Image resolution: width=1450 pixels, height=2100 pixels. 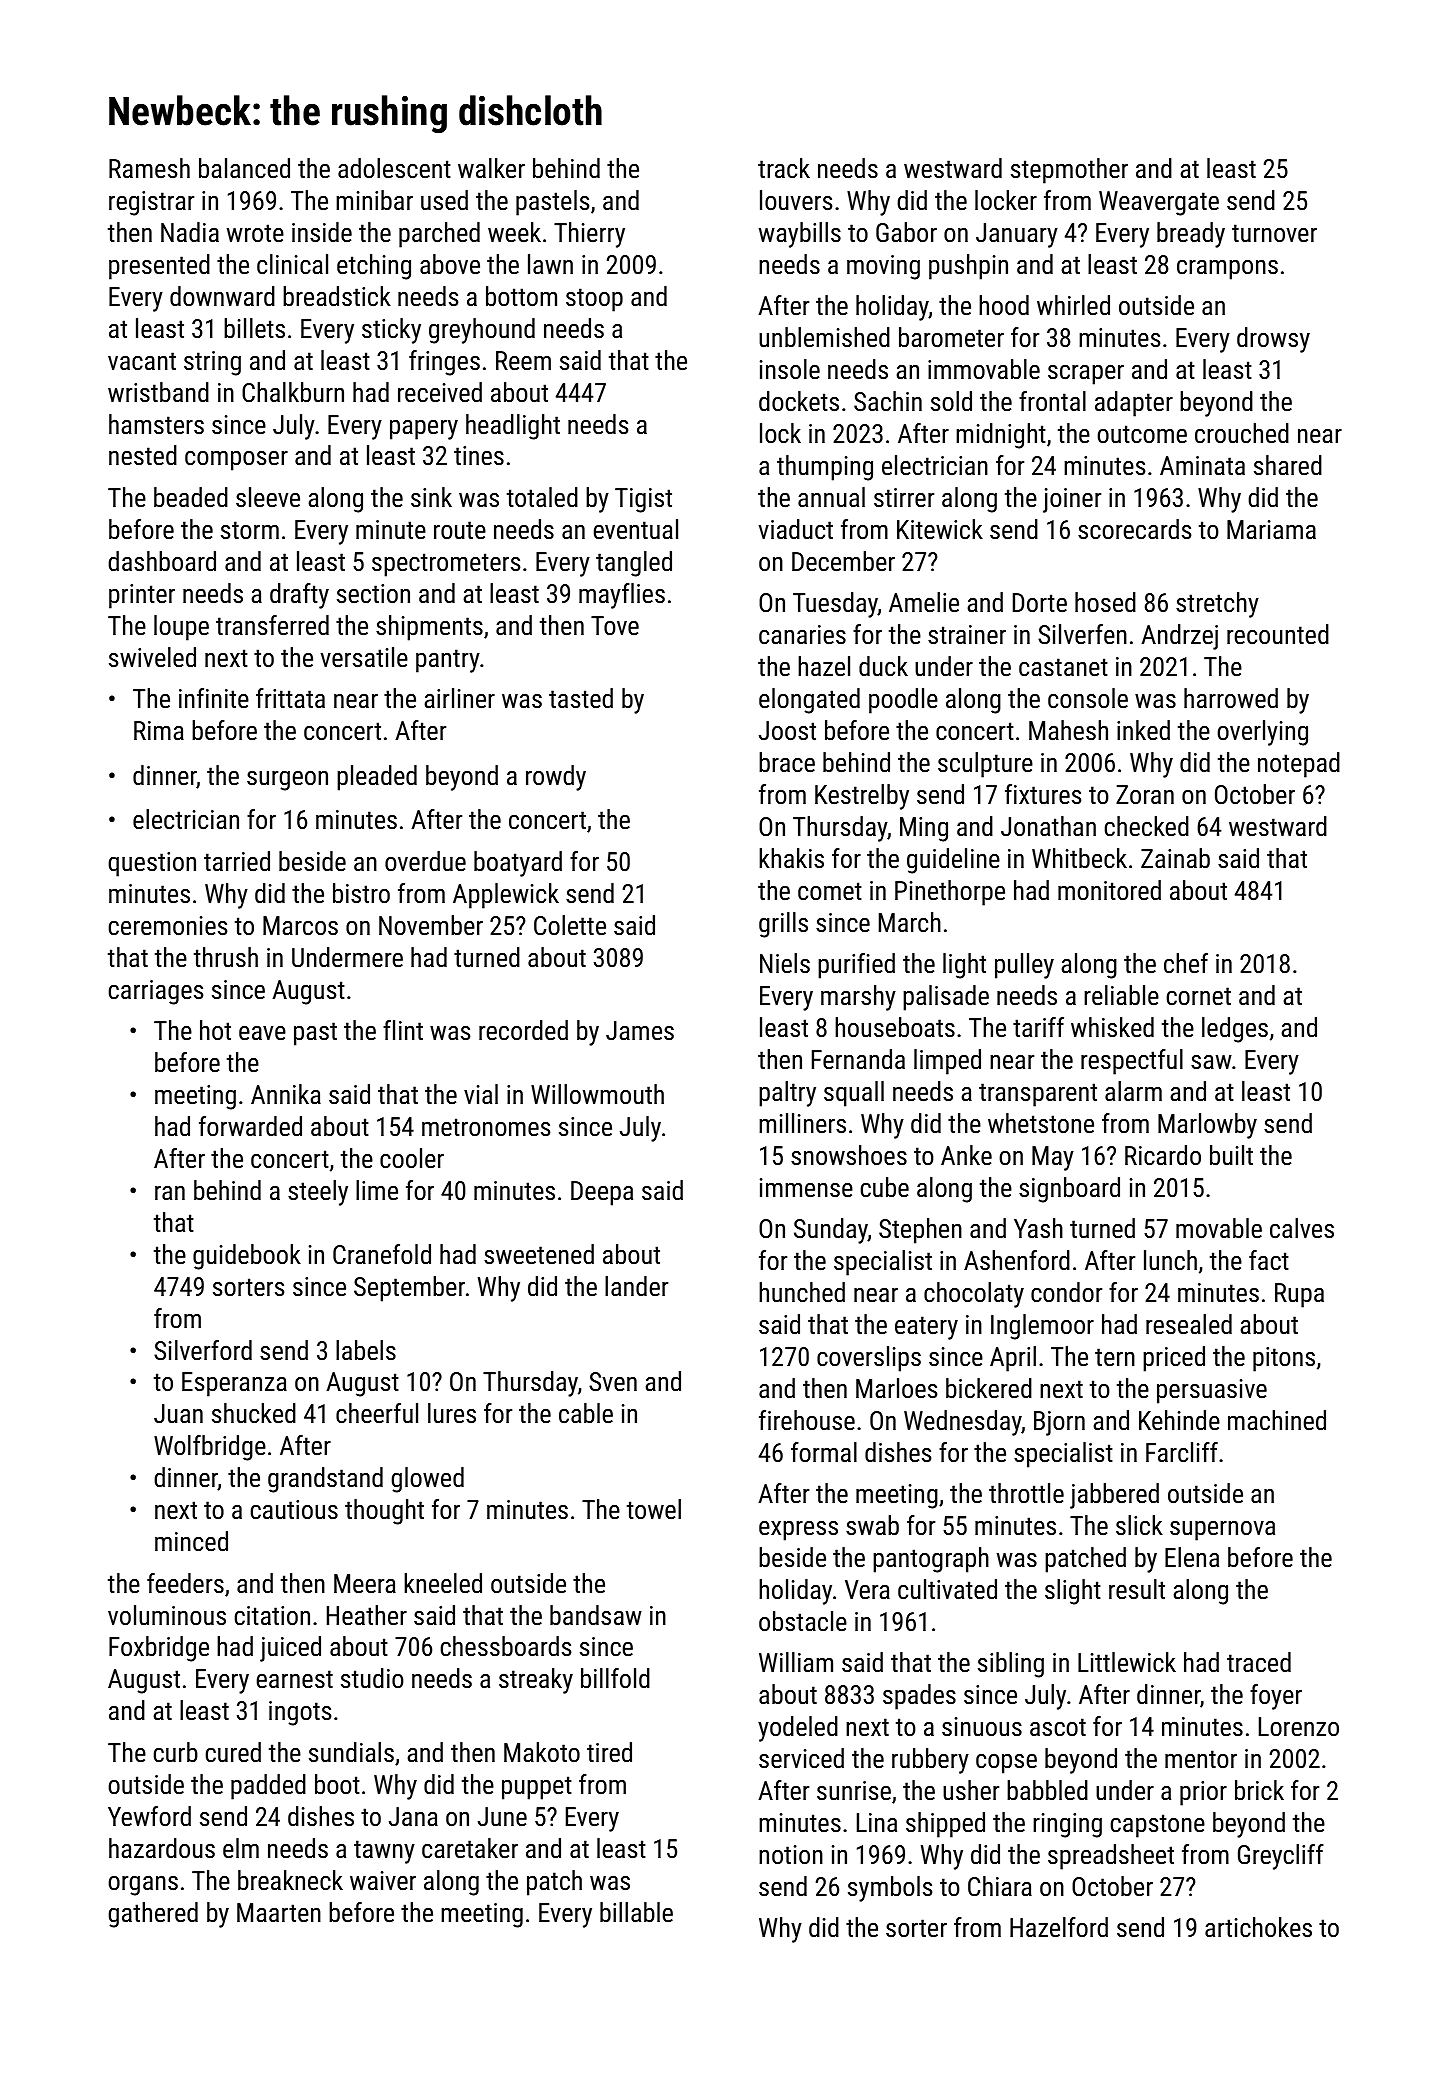 I want to click on Mariama, so click(x=1271, y=529).
